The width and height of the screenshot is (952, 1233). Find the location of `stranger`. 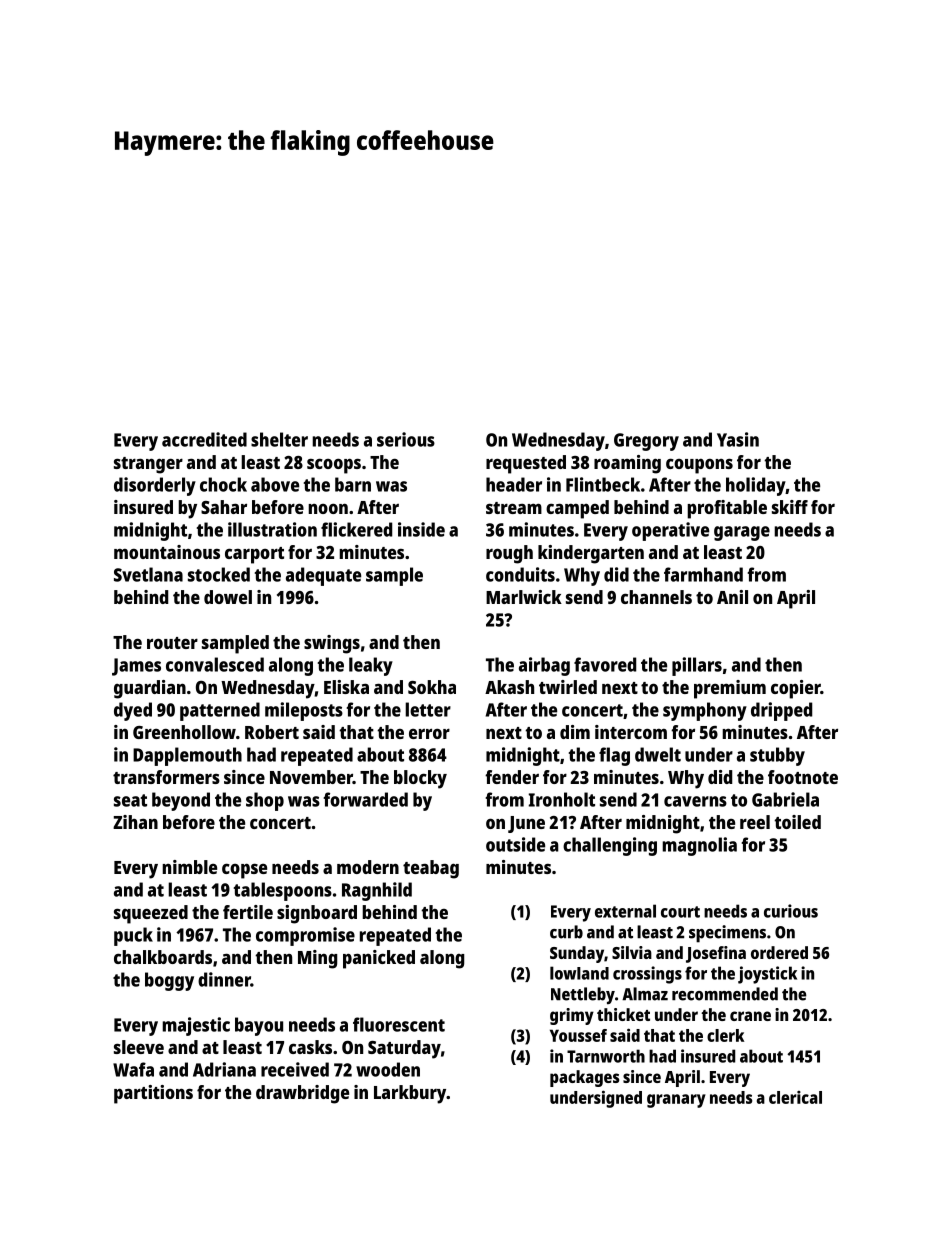

stranger is located at coordinates (148, 465).
